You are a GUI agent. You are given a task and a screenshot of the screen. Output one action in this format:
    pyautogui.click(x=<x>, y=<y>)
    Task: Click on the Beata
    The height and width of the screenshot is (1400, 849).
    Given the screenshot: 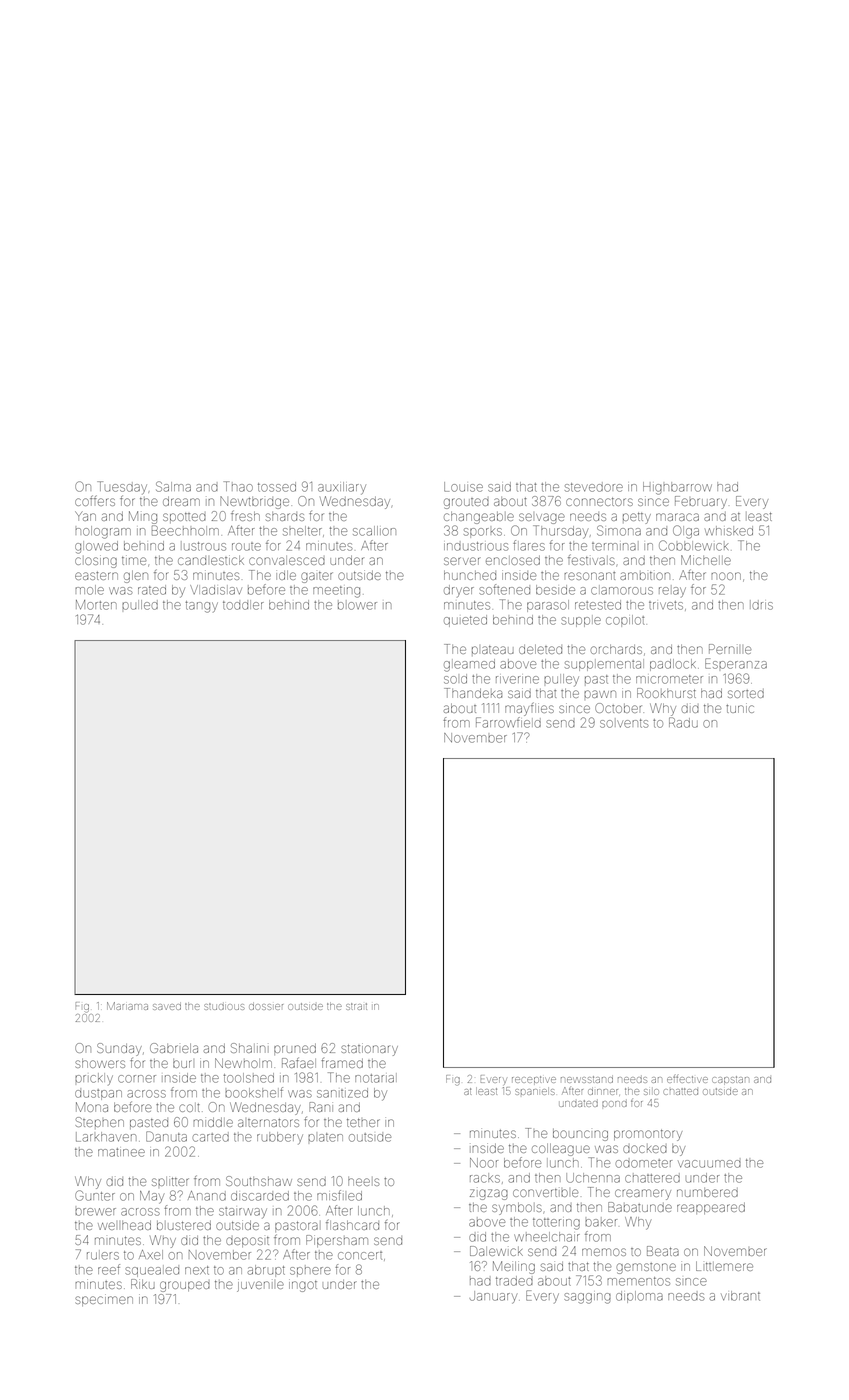 What is the action you would take?
    pyautogui.click(x=663, y=1251)
